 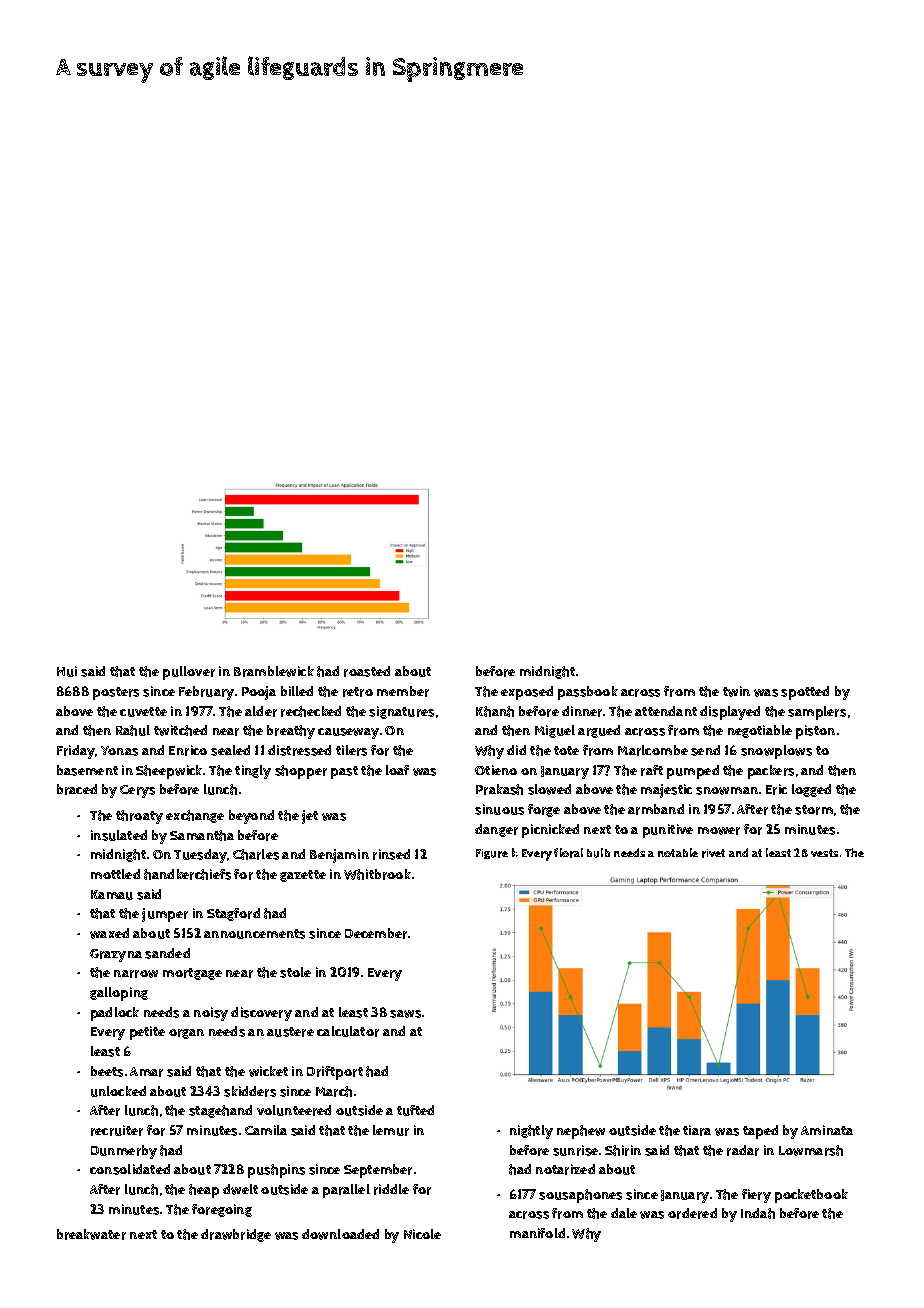 What do you see at coordinates (274, 671) in the screenshot?
I see `Bramblewick` at bounding box center [274, 671].
